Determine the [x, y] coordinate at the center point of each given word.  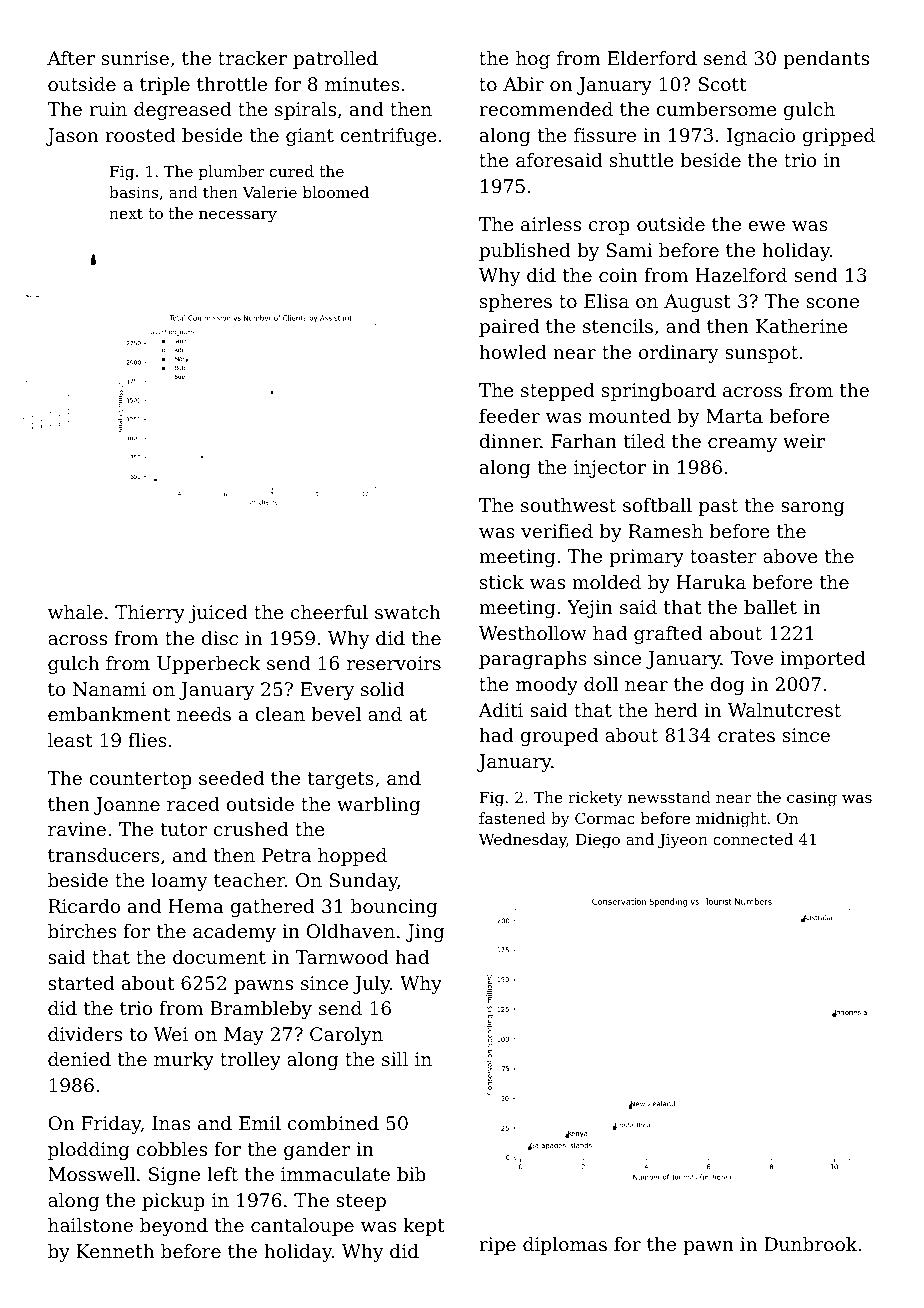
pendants [826, 60]
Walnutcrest [784, 710]
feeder [509, 416]
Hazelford [741, 275]
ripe [497, 1246]
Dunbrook [811, 1244]
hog [533, 60]
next [126, 213]
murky [184, 1061]
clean [280, 714]
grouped [559, 737]
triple [165, 86]
